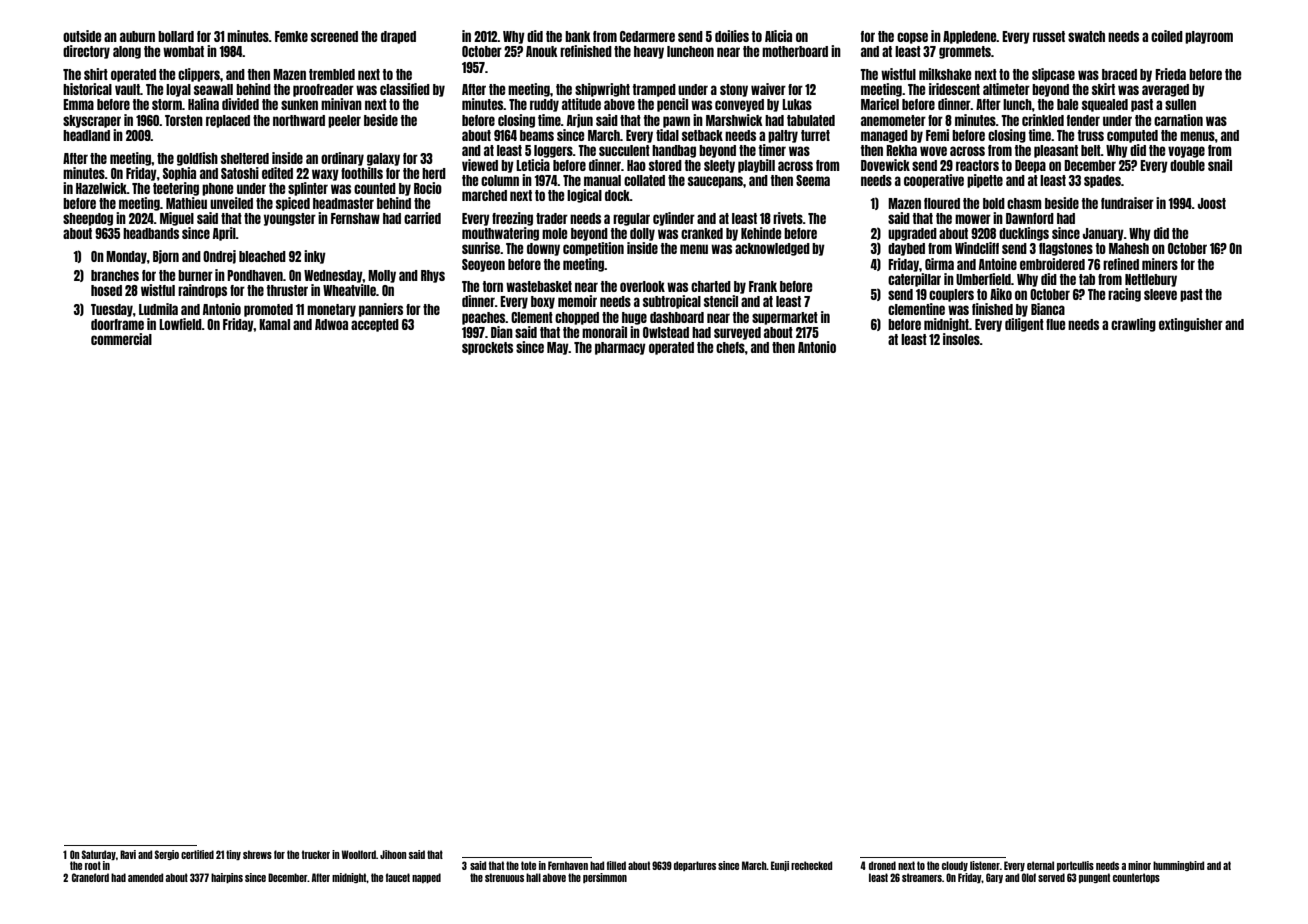 The height and width of the image is (924, 1308). Describe the element at coordinates (213, 89) in the image. I see `seawall` at that location.
